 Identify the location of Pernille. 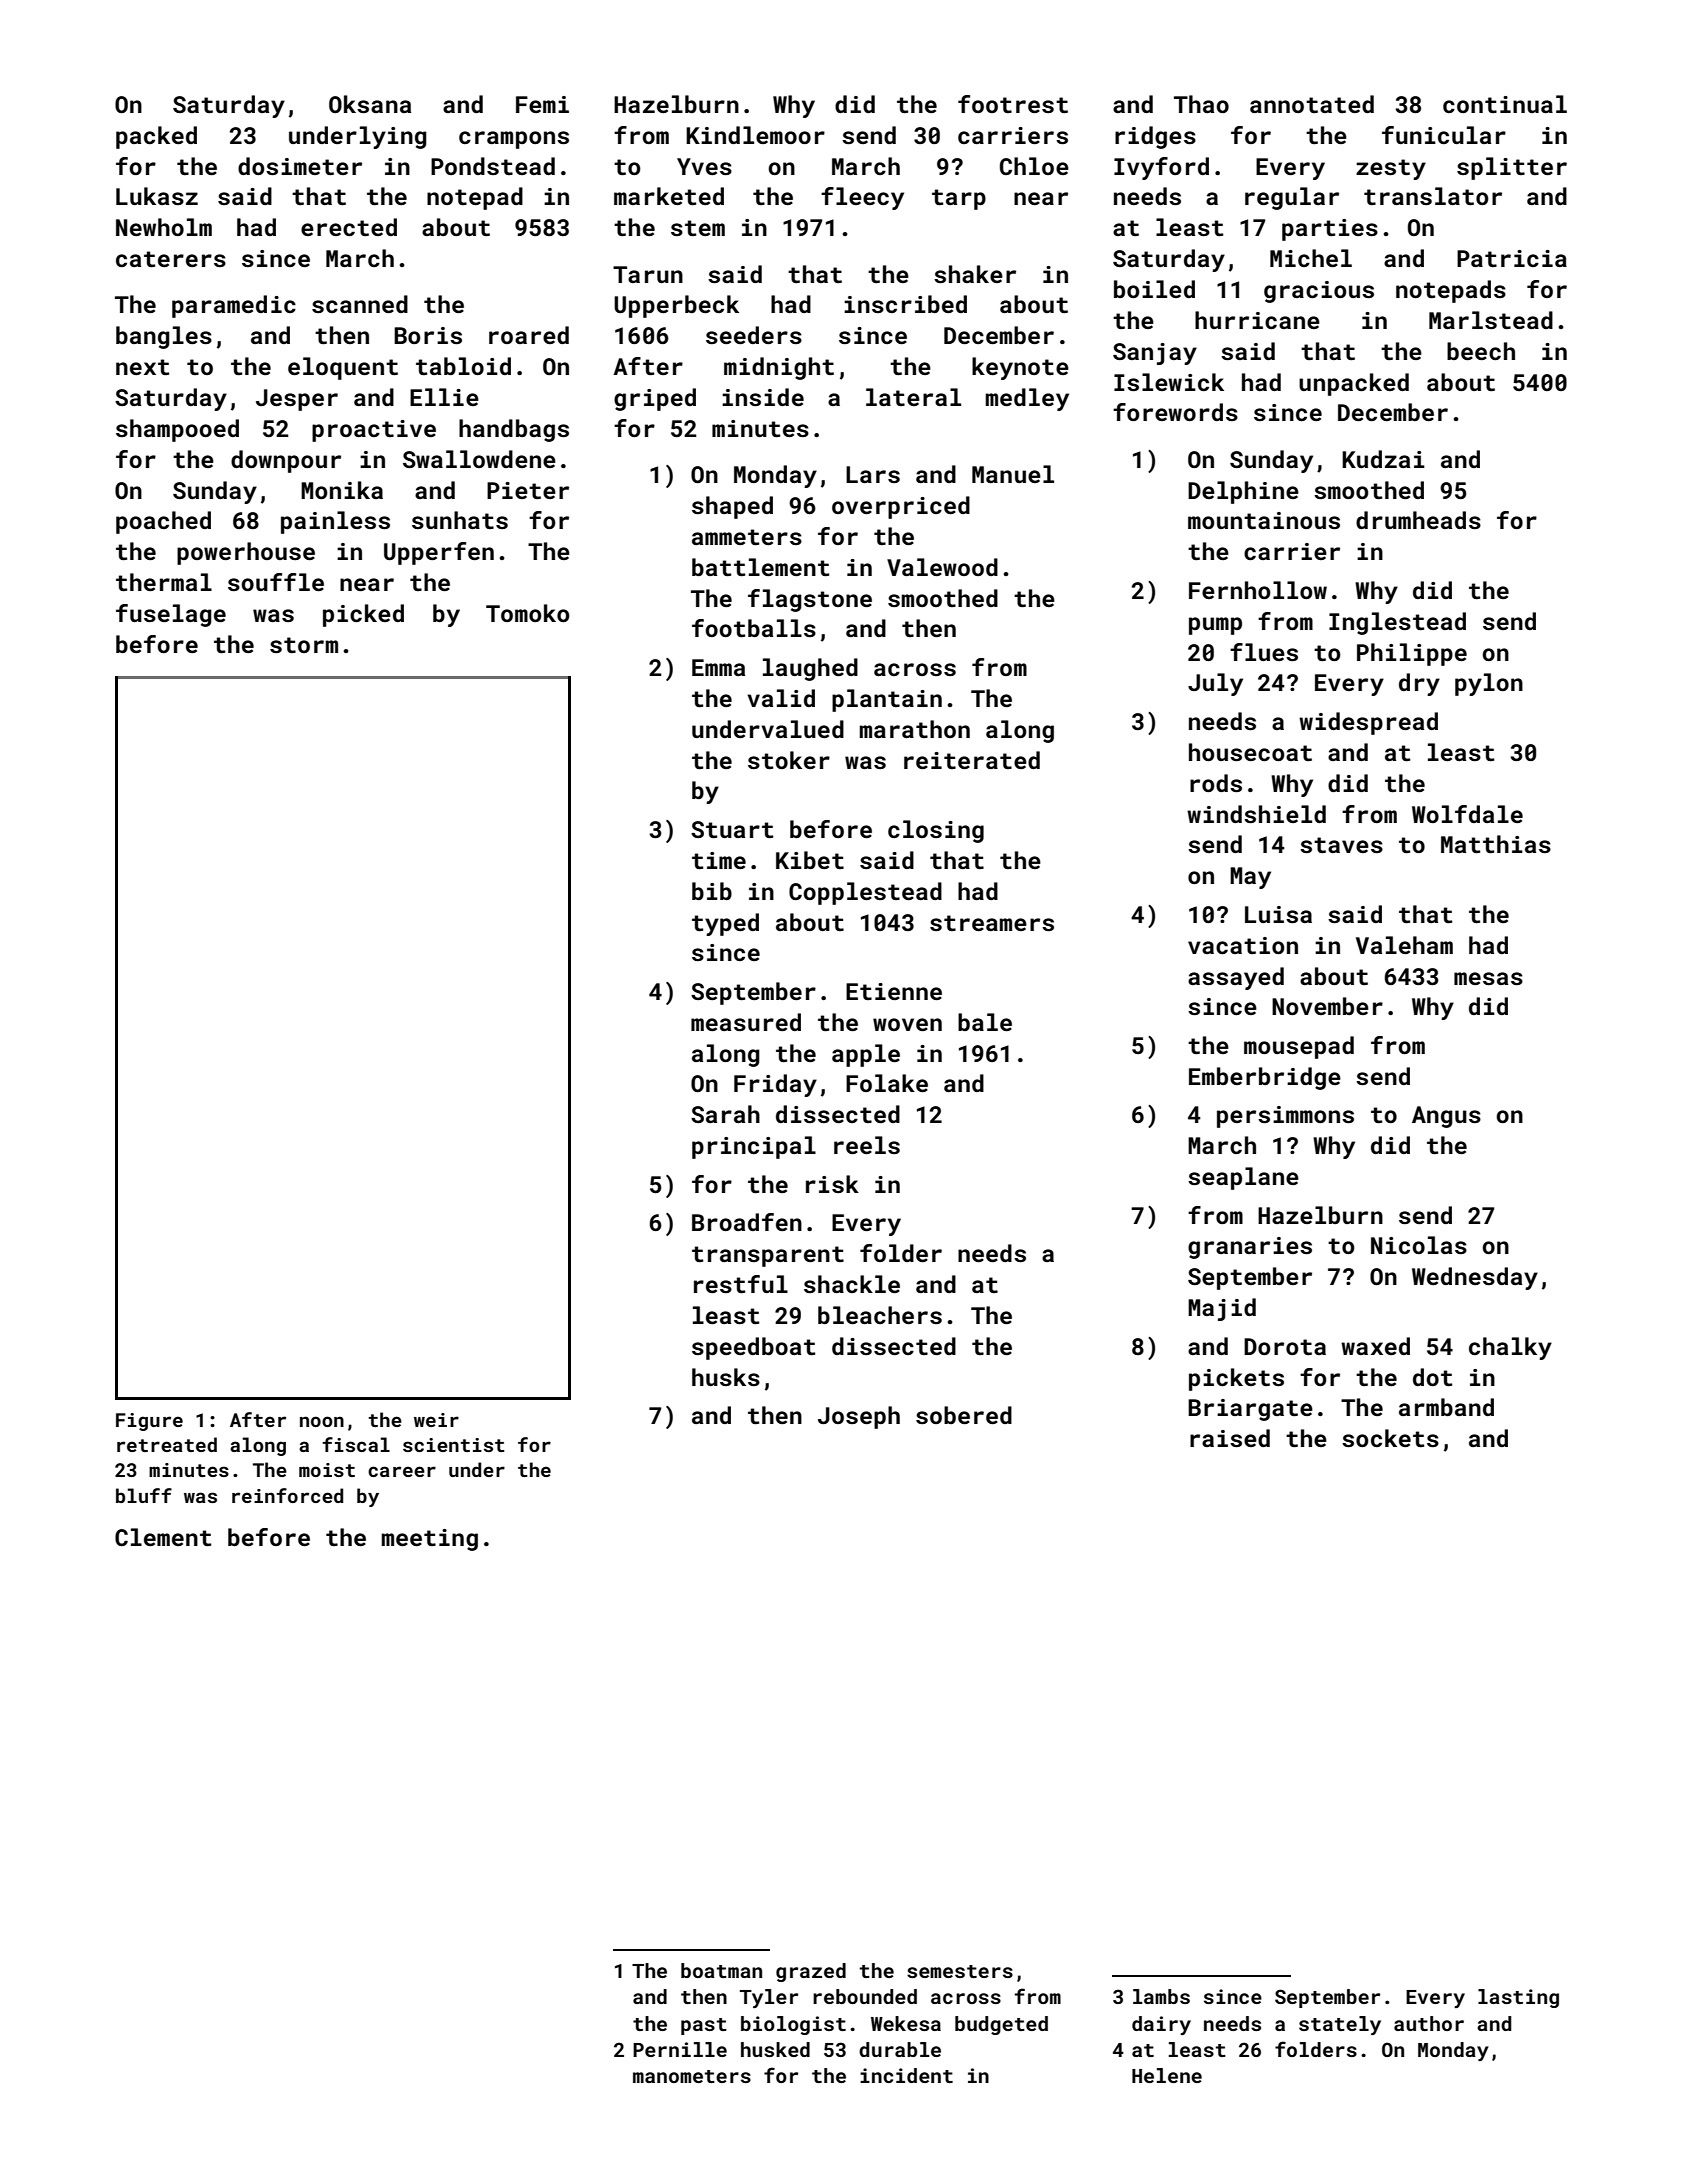
(680, 2049).
